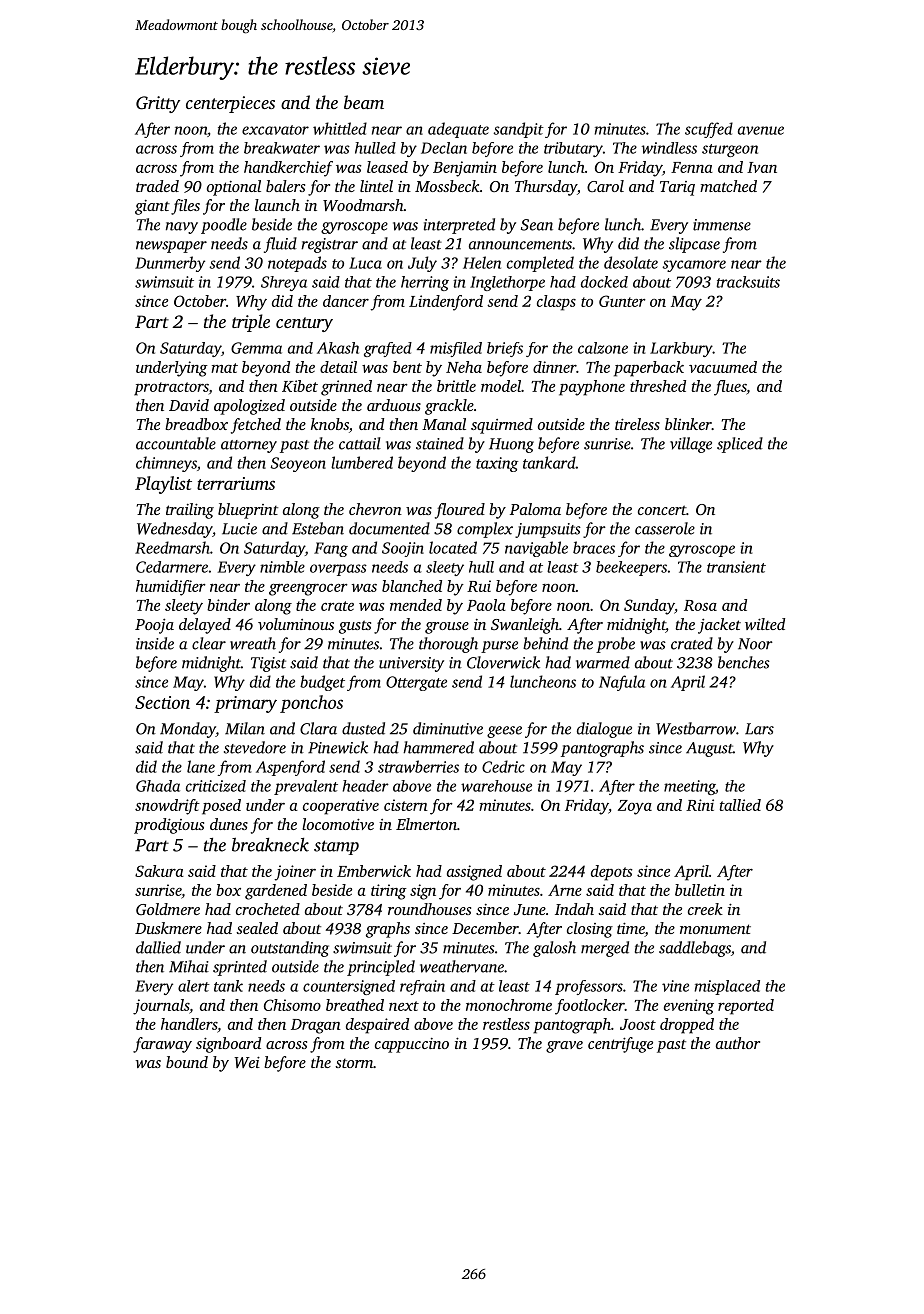 This page has height=1314, width=924. What do you see at coordinates (603, 662) in the page?
I see `warmed` at bounding box center [603, 662].
